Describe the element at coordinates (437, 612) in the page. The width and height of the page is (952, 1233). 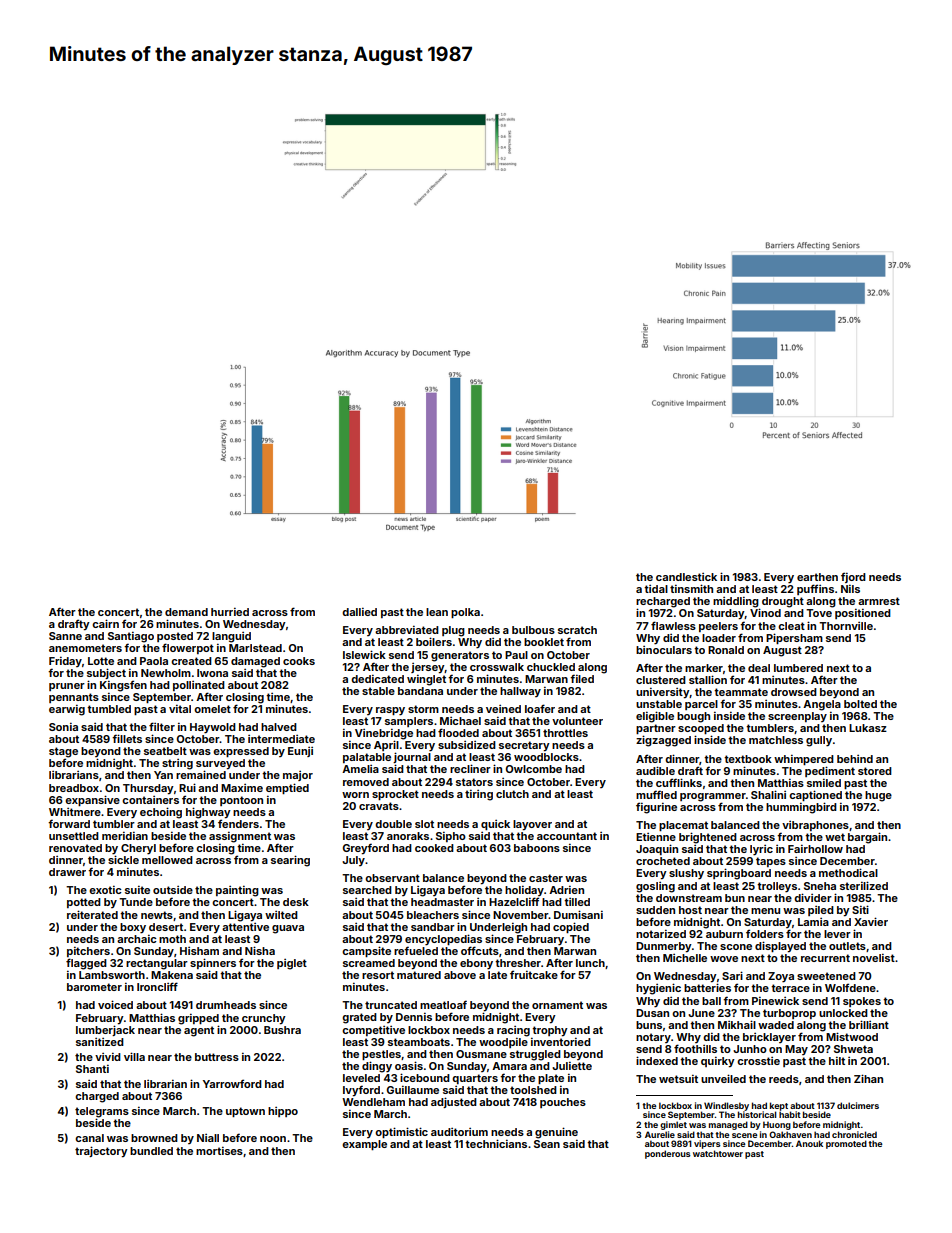
I see `lean` at that location.
